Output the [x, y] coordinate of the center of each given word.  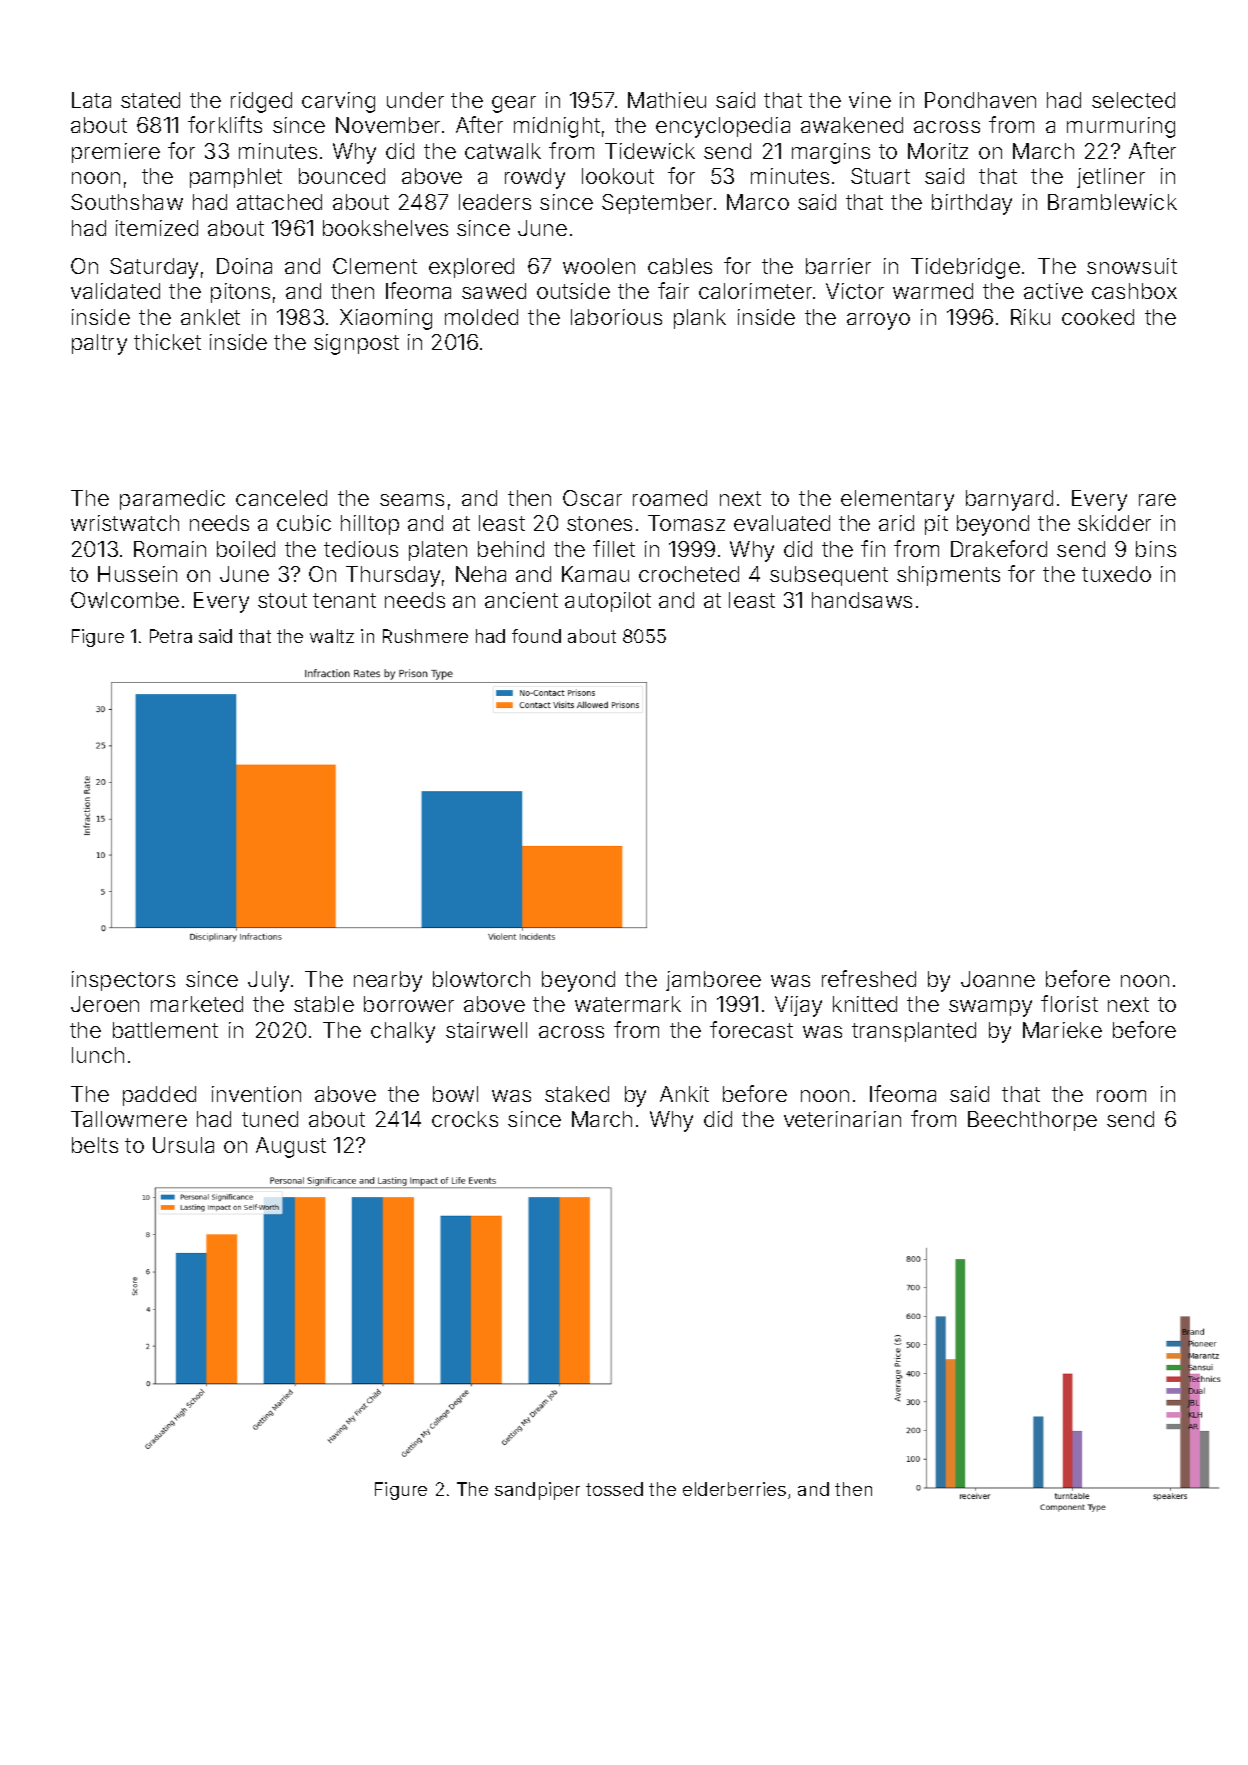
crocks [465, 1119]
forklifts [225, 124]
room [1121, 1096]
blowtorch [481, 979]
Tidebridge [965, 268]
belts [95, 1145]
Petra [171, 636]
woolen [599, 266]
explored [471, 268]
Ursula [183, 1145]
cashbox [1134, 291]
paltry [99, 344]
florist [1069, 1003]
